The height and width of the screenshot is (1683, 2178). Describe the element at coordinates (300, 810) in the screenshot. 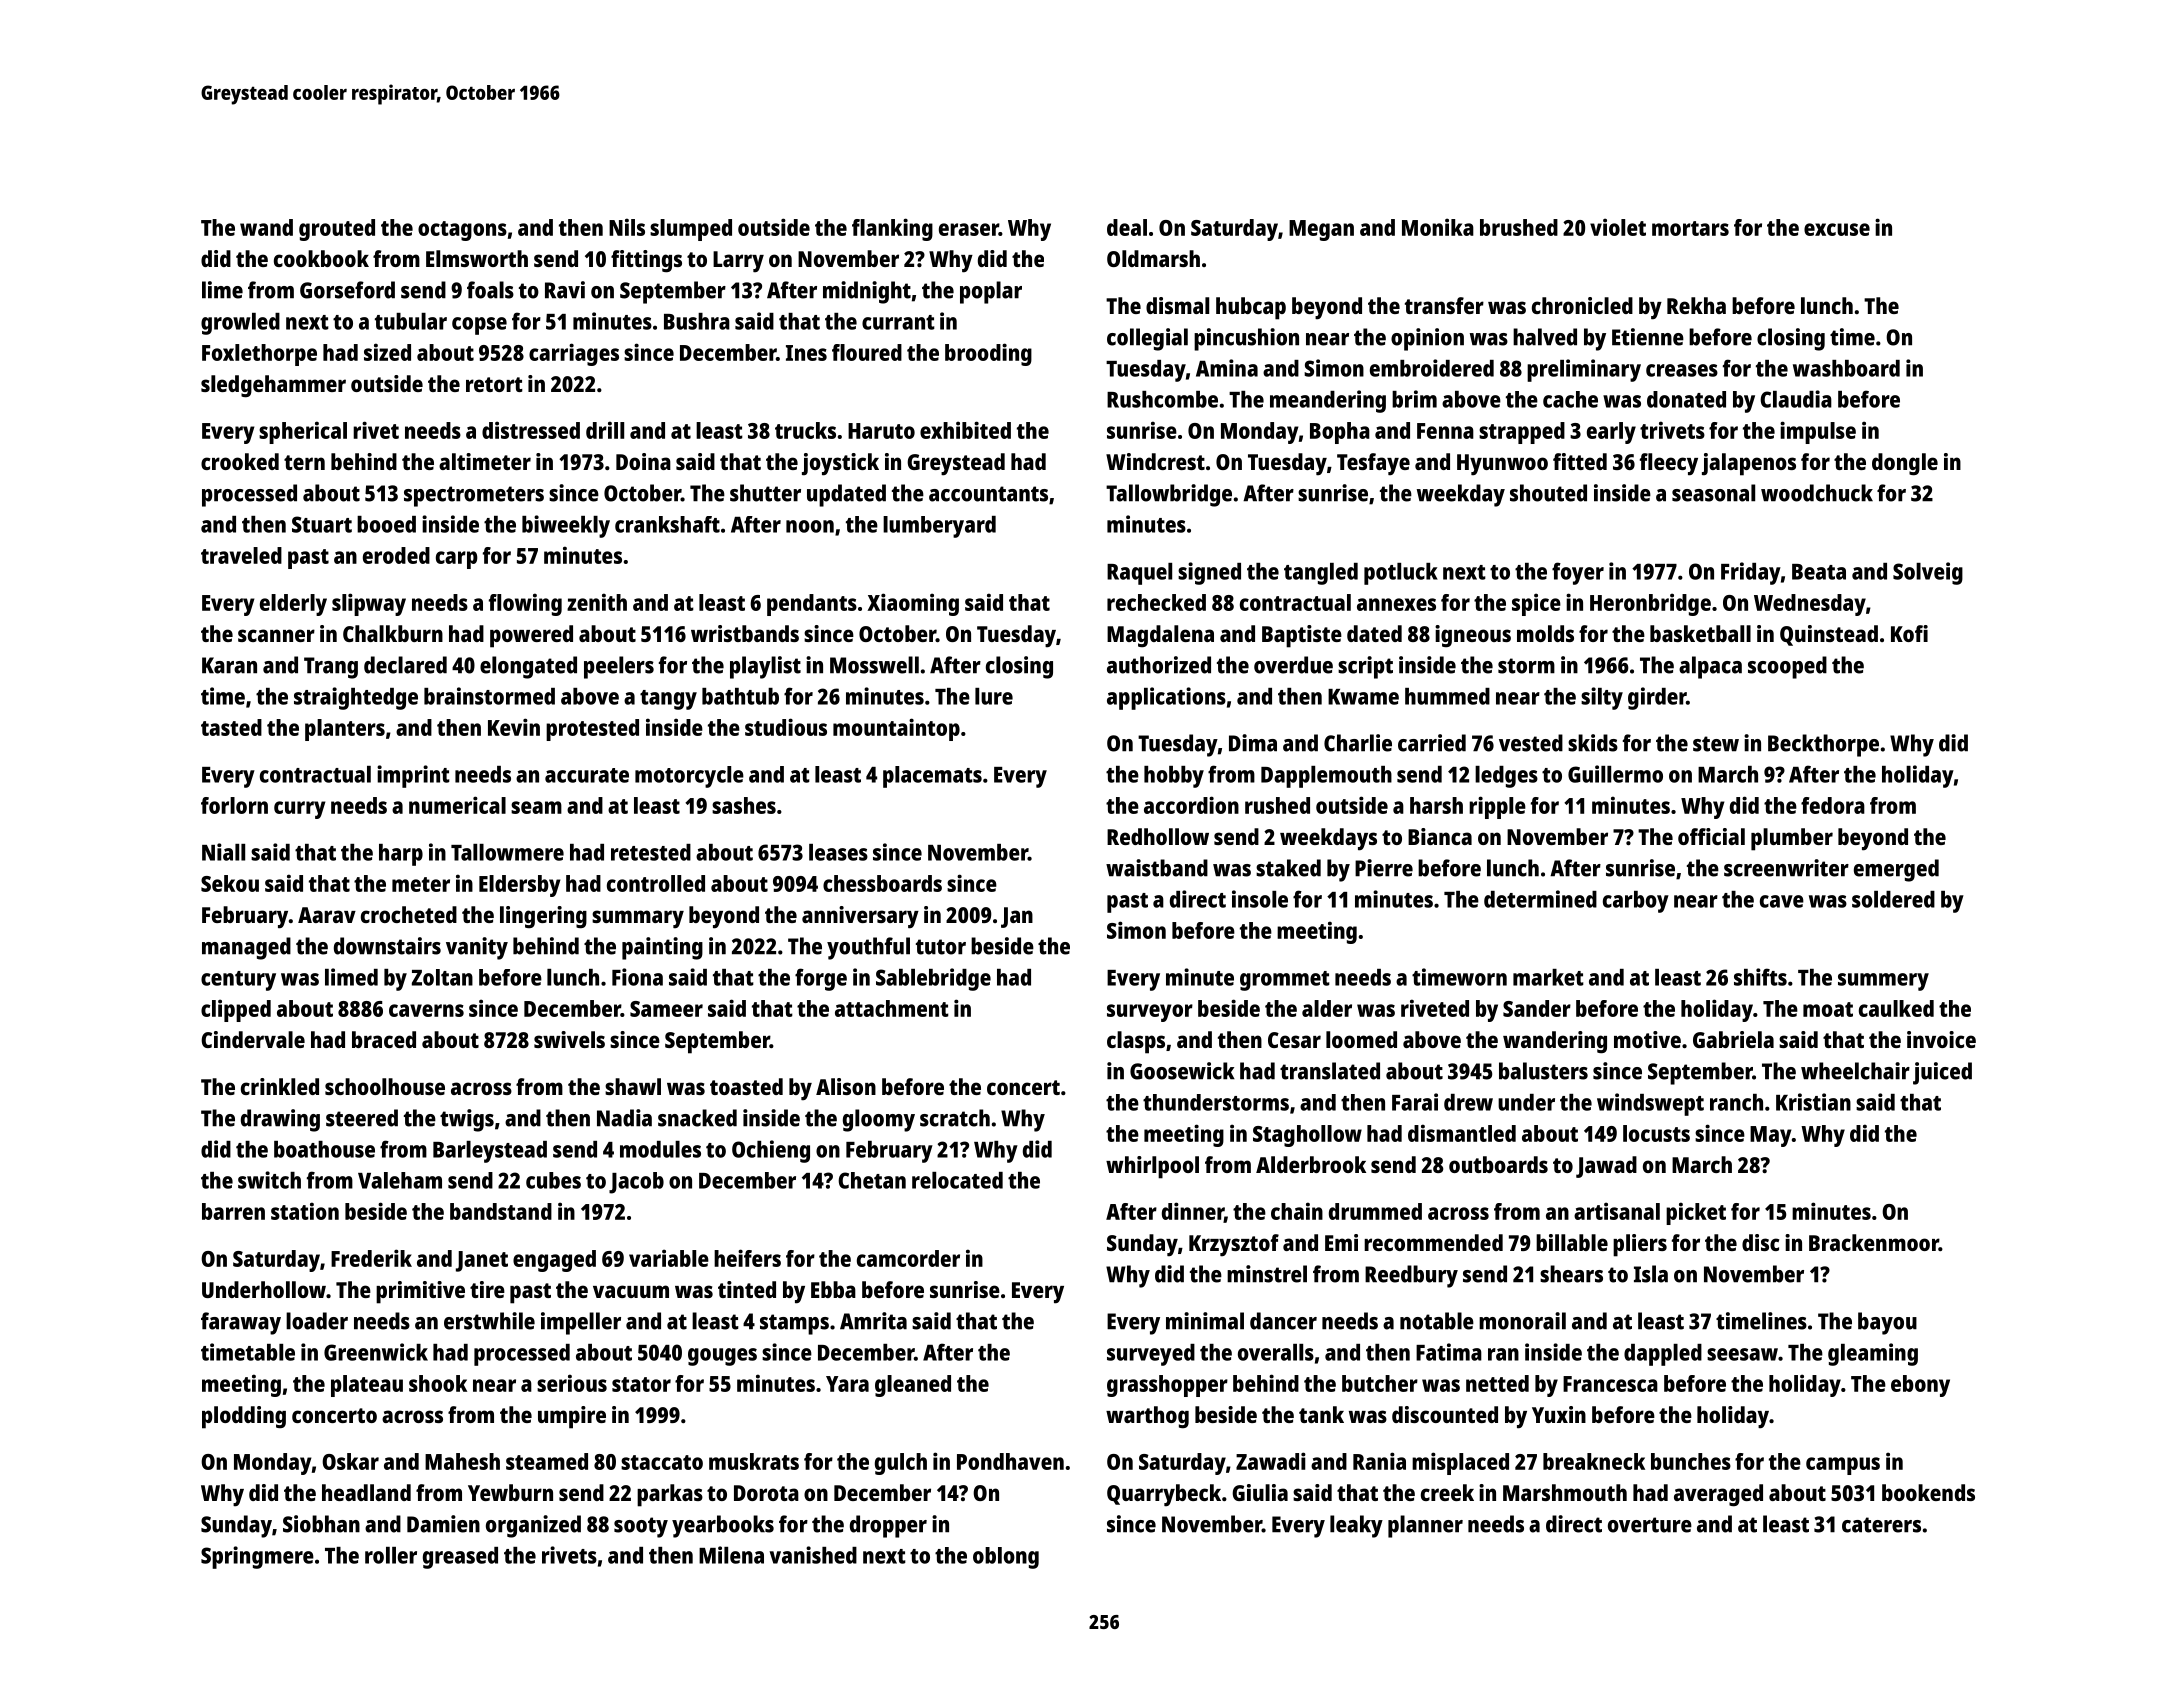

I see `curry` at that location.
